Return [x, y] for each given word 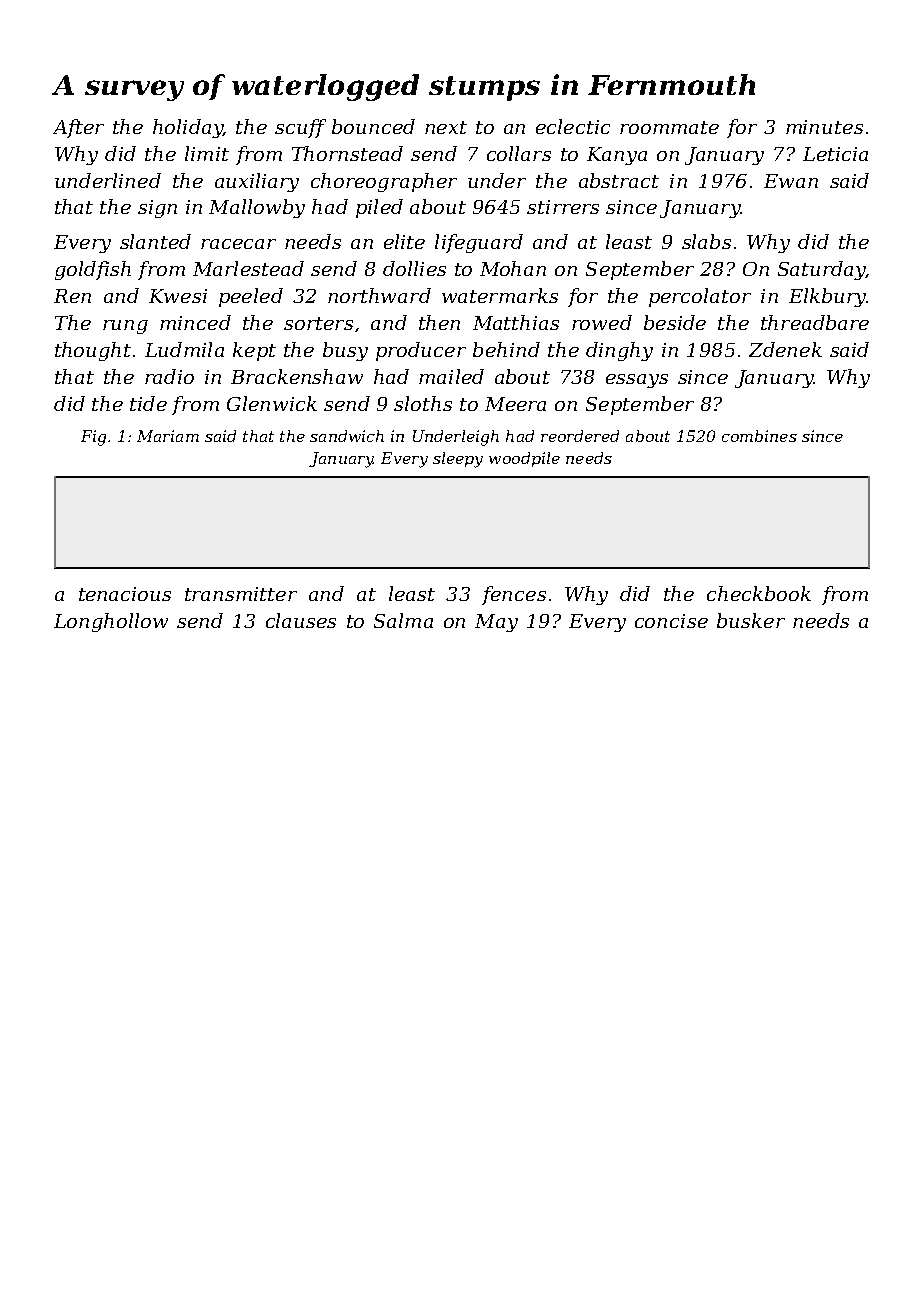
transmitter [241, 594]
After [78, 128]
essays [637, 381]
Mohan [513, 268]
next [446, 127]
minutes [824, 127]
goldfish [93, 270]
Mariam [168, 436]
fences [514, 595]
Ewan [791, 181]
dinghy [619, 351]
